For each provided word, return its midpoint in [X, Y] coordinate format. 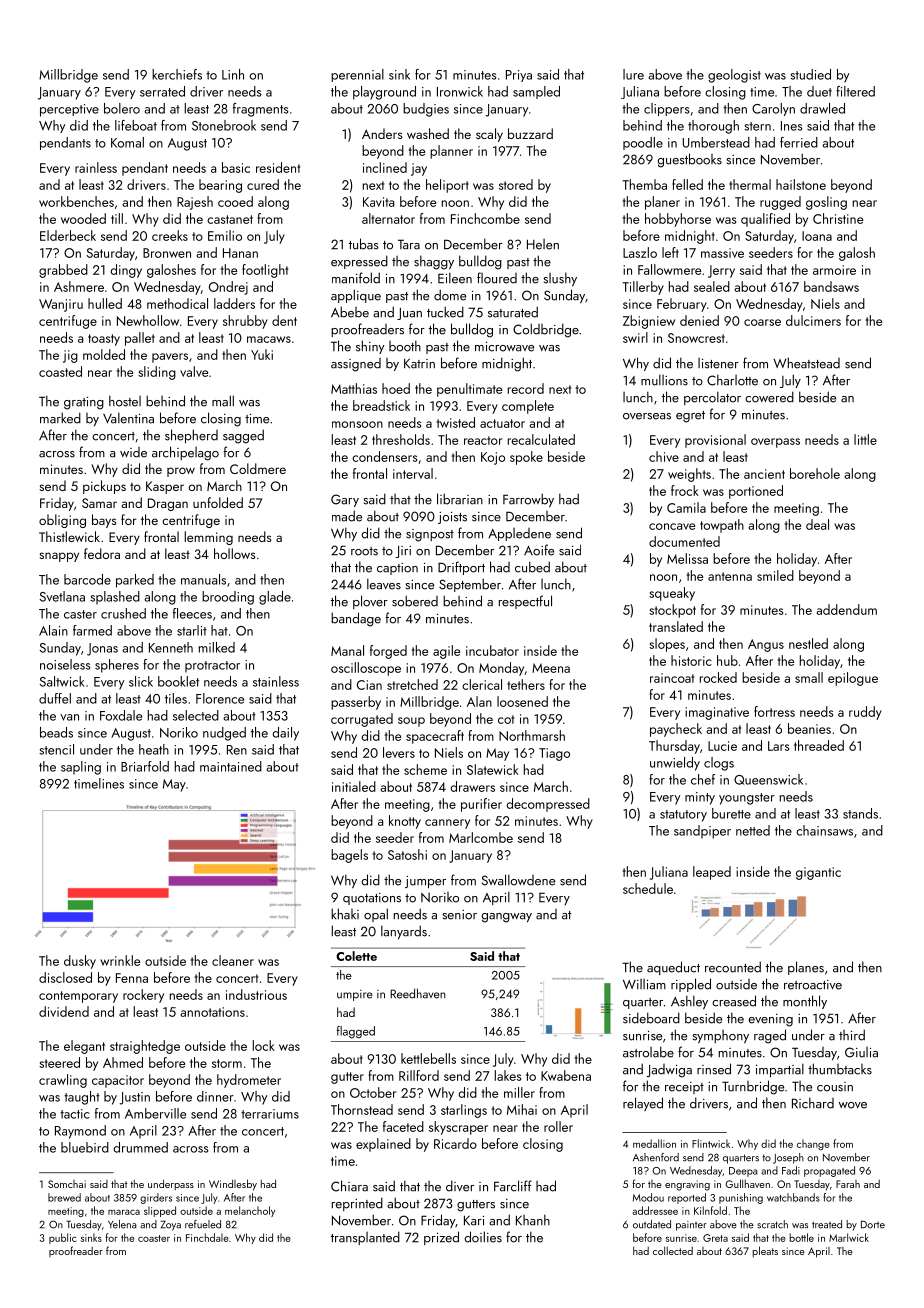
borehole [815, 473]
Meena [551, 668]
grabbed [63, 271]
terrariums [270, 1114]
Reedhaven [418, 993]
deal [817, 524]
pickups [104, 487]
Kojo [493, 458]
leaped [712, 873]
